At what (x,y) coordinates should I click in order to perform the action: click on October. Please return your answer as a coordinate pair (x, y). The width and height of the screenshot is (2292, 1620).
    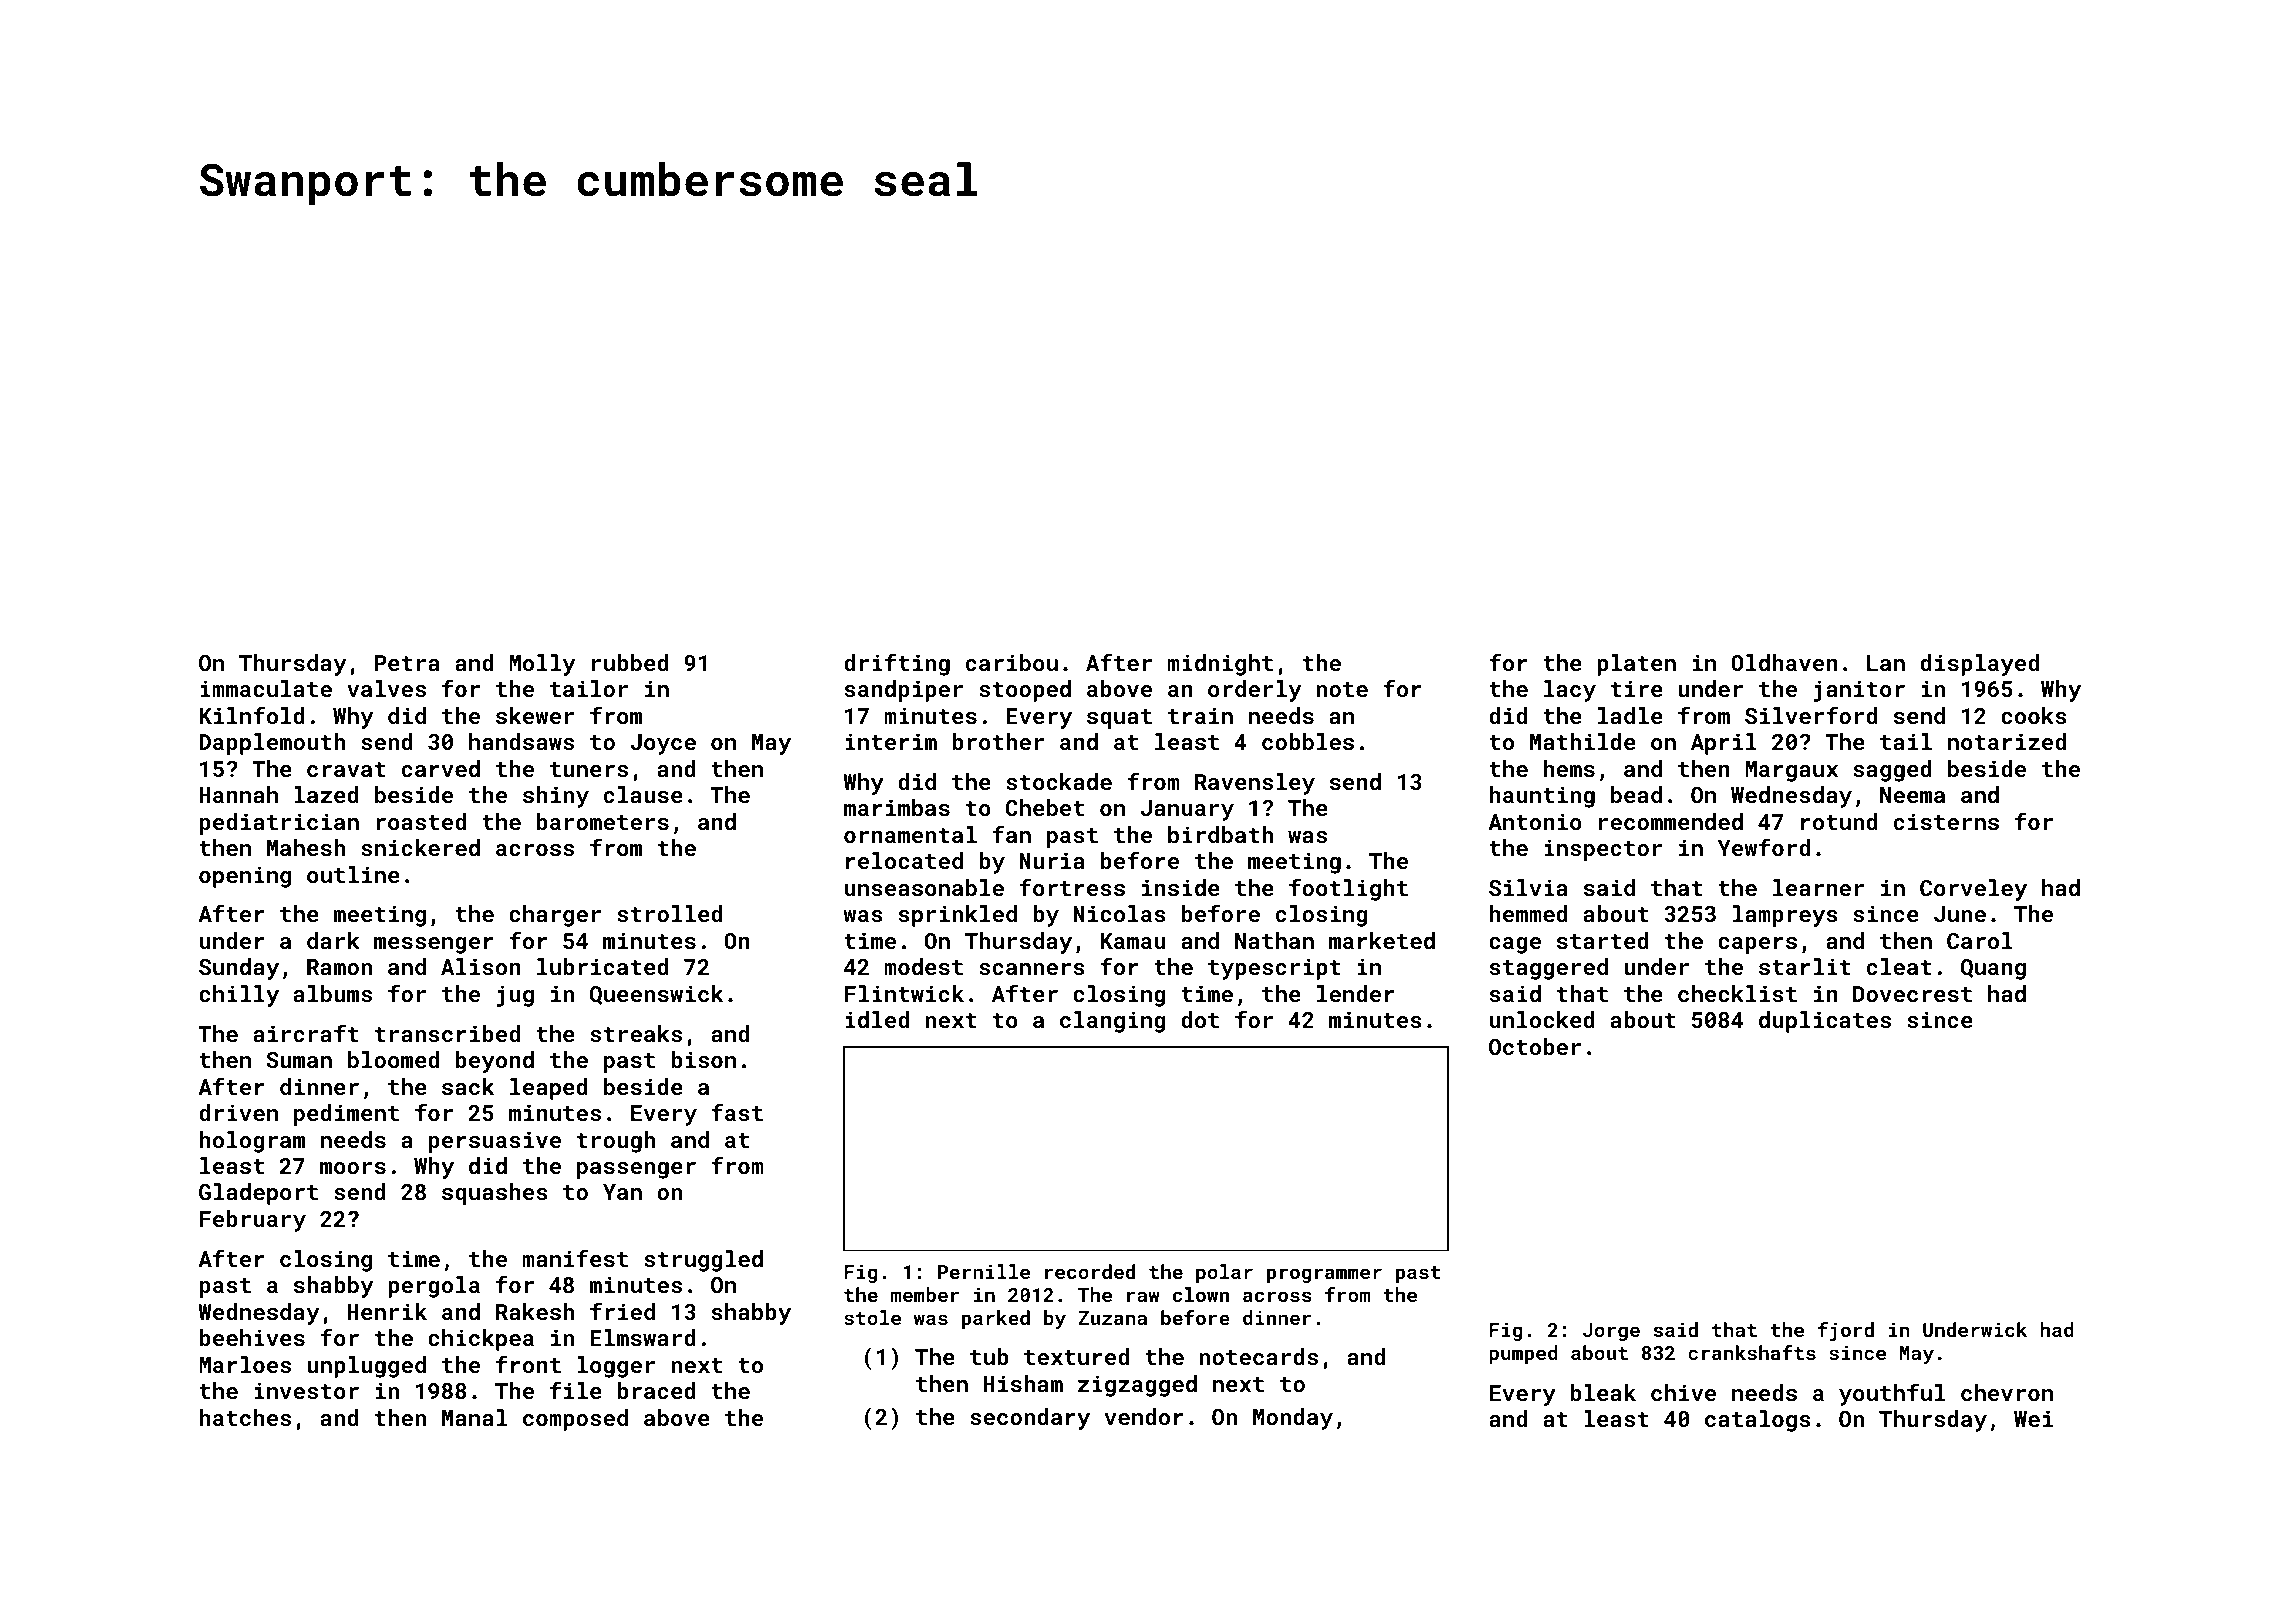
    Looking at the image, I should click on (1535, 1046).
